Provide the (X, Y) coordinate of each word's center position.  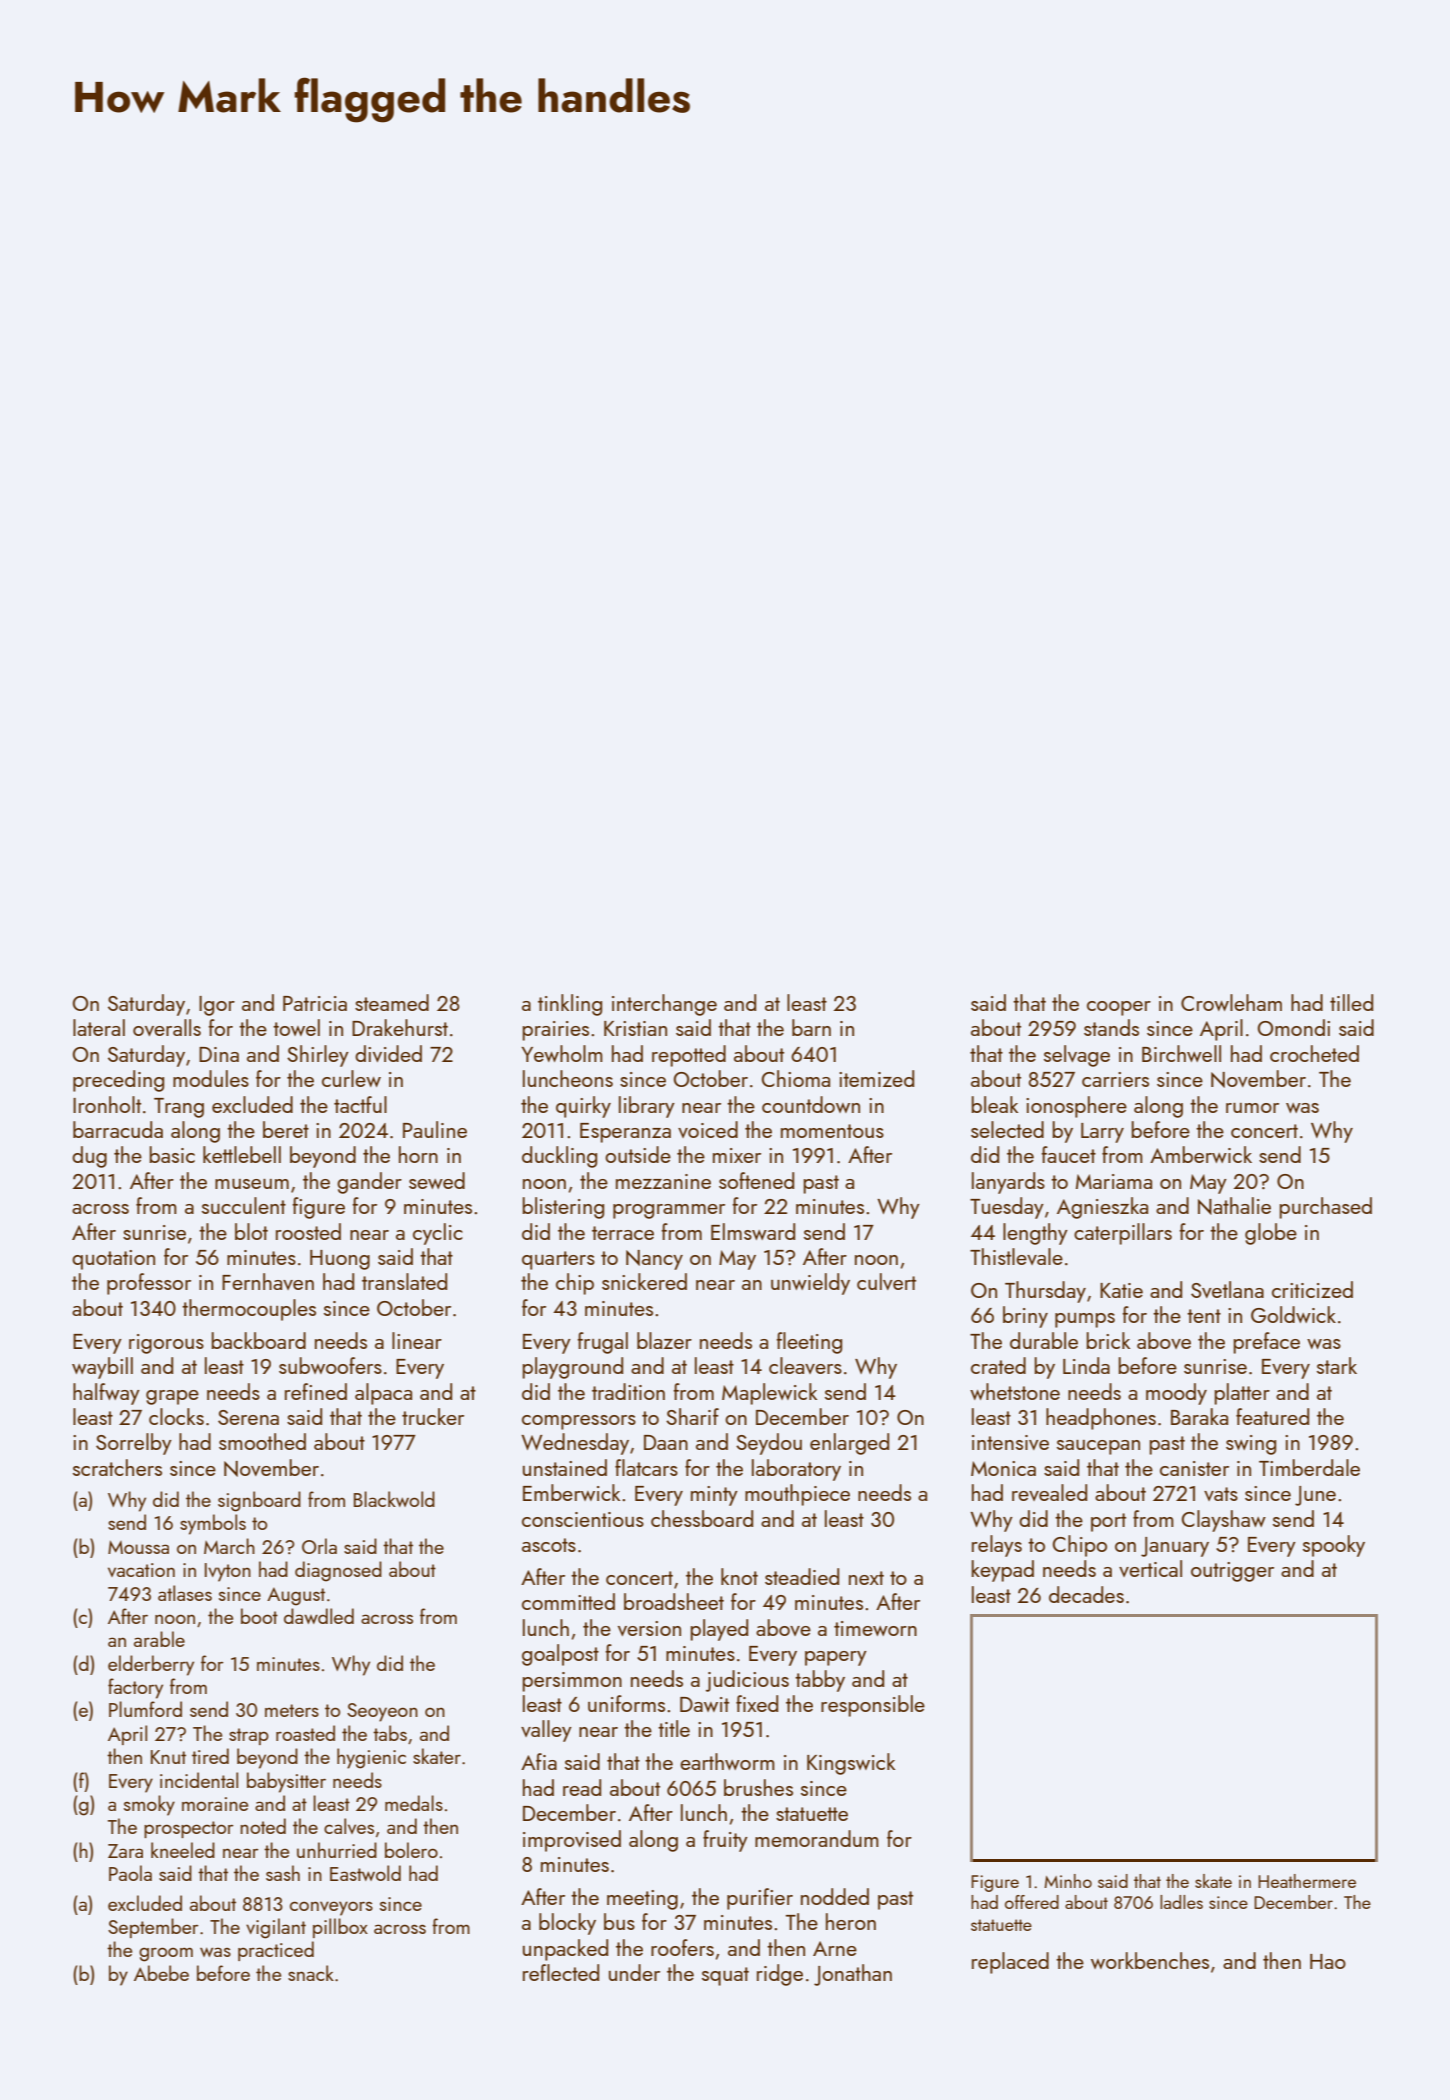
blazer (664, 1340)
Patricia (315, 1003)
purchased (1325, 1208)
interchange (664, 1005)
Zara (125, 1851)
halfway (106, 1394)
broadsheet (674, 1601)
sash (283, 1873)
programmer (669, 1211)
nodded (835, 1896)
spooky (1334, 1546)
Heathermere (1307, 1881)
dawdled (319, 1616)
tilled (1351, 1002)
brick (1108, 1340)
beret (286, 1129)
